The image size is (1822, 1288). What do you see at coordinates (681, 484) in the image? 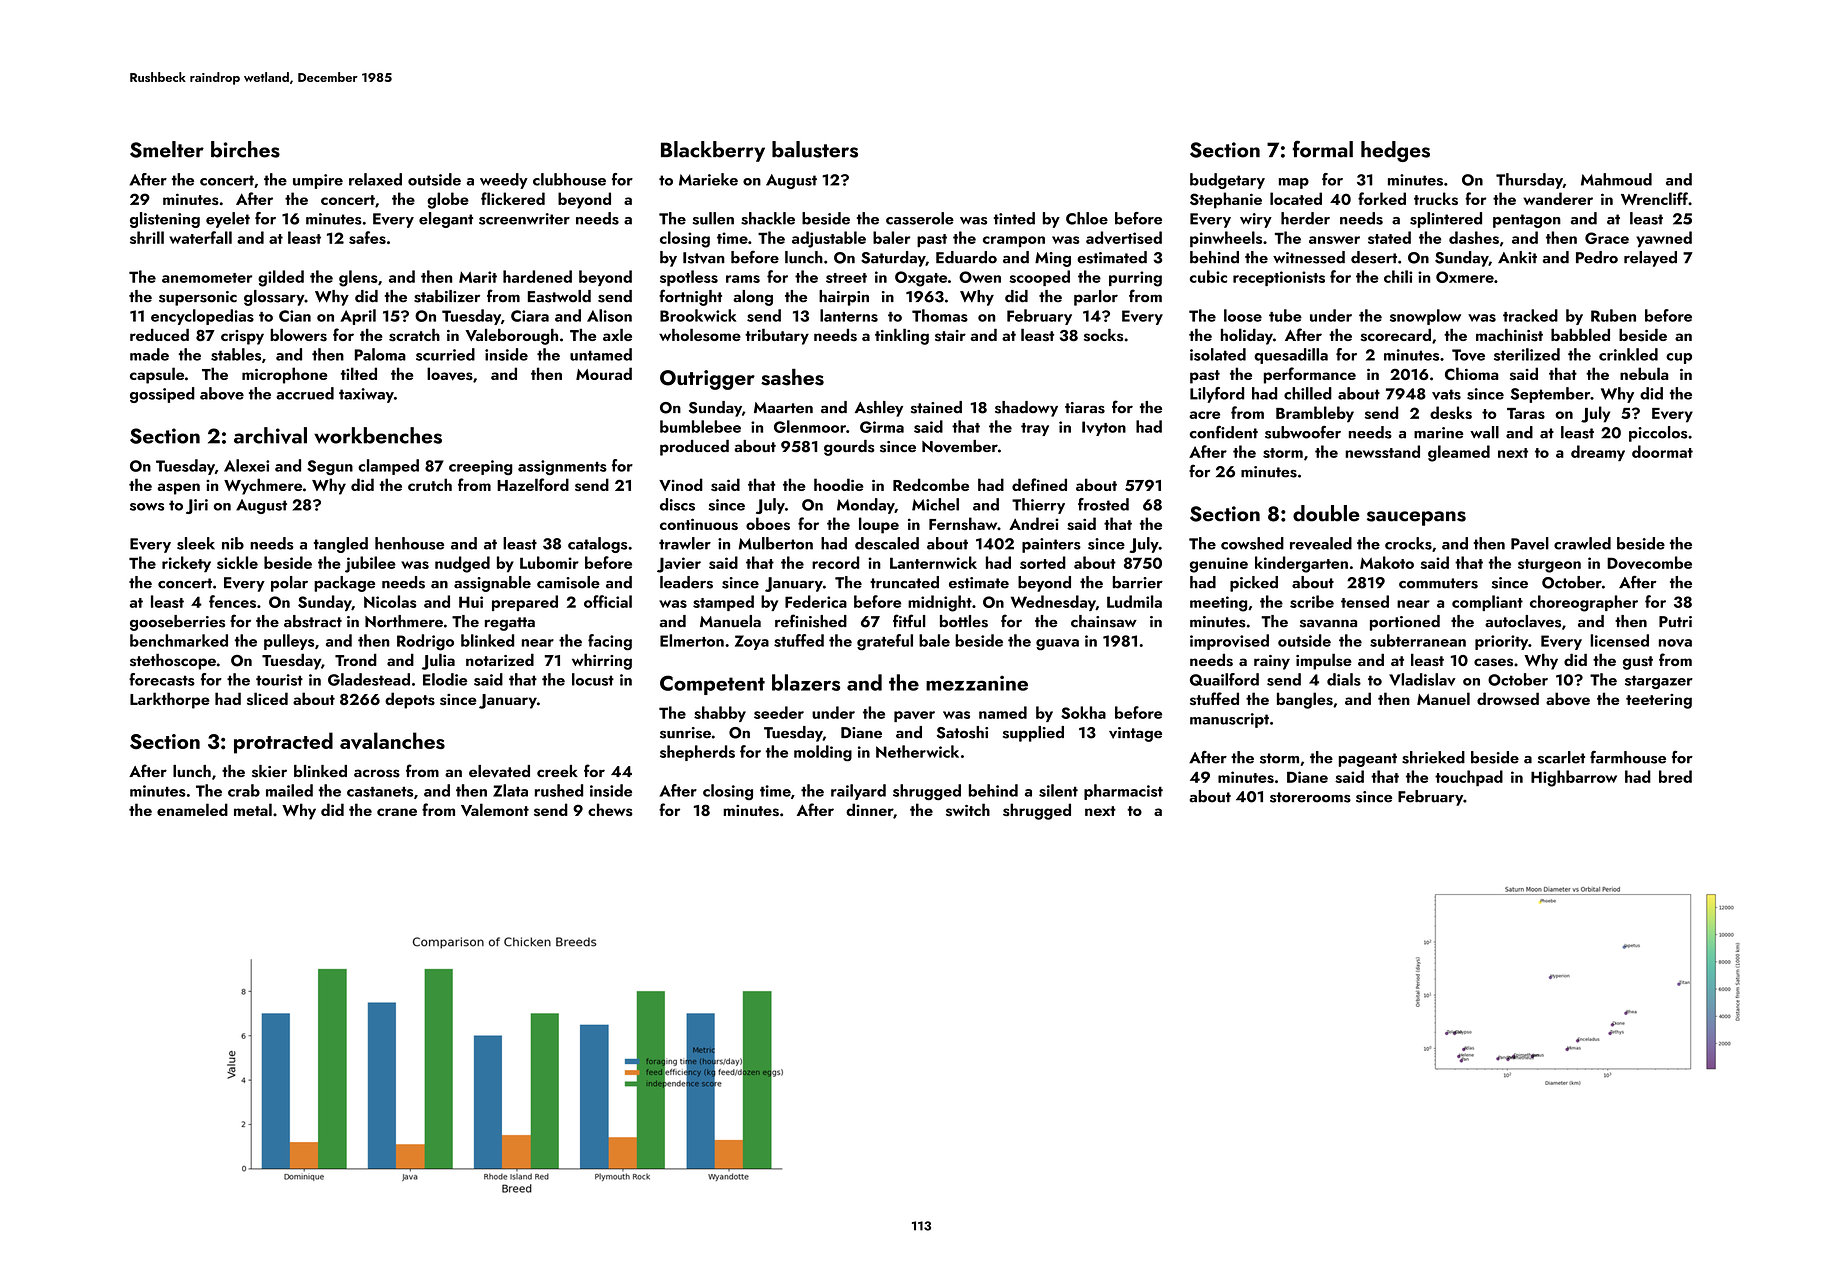
I see `Vinod` at bounding box center [681, 484].
